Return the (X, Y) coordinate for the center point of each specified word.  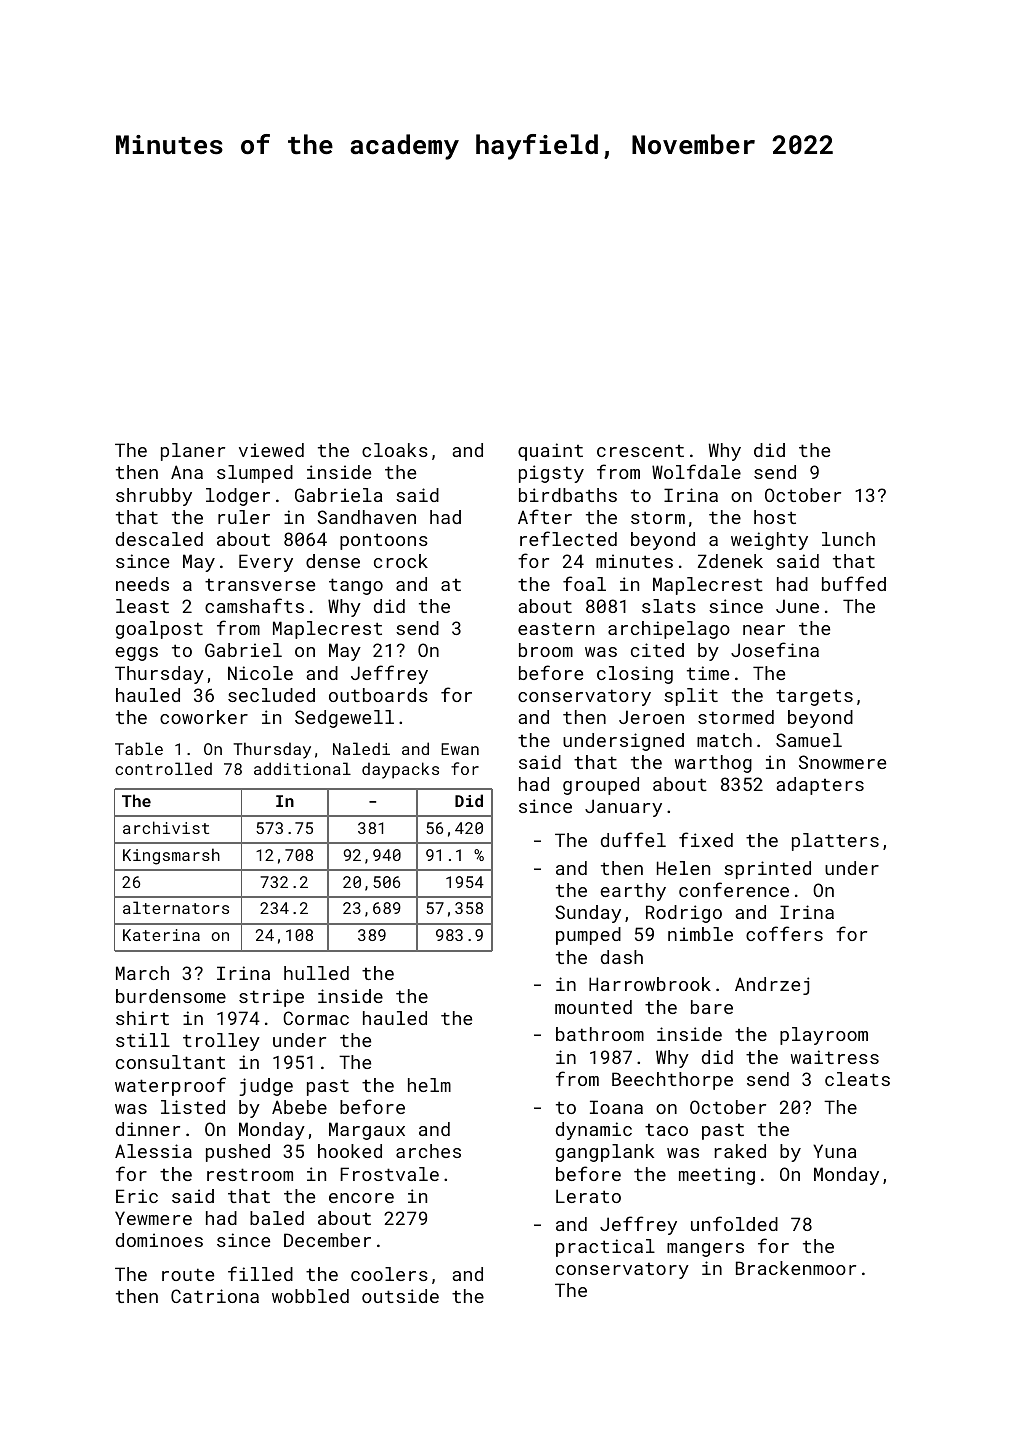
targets (814, 697)
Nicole (260, 673)
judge (266, 1087)
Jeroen (651, 717)
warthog (713, 764)
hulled (316, 973)
